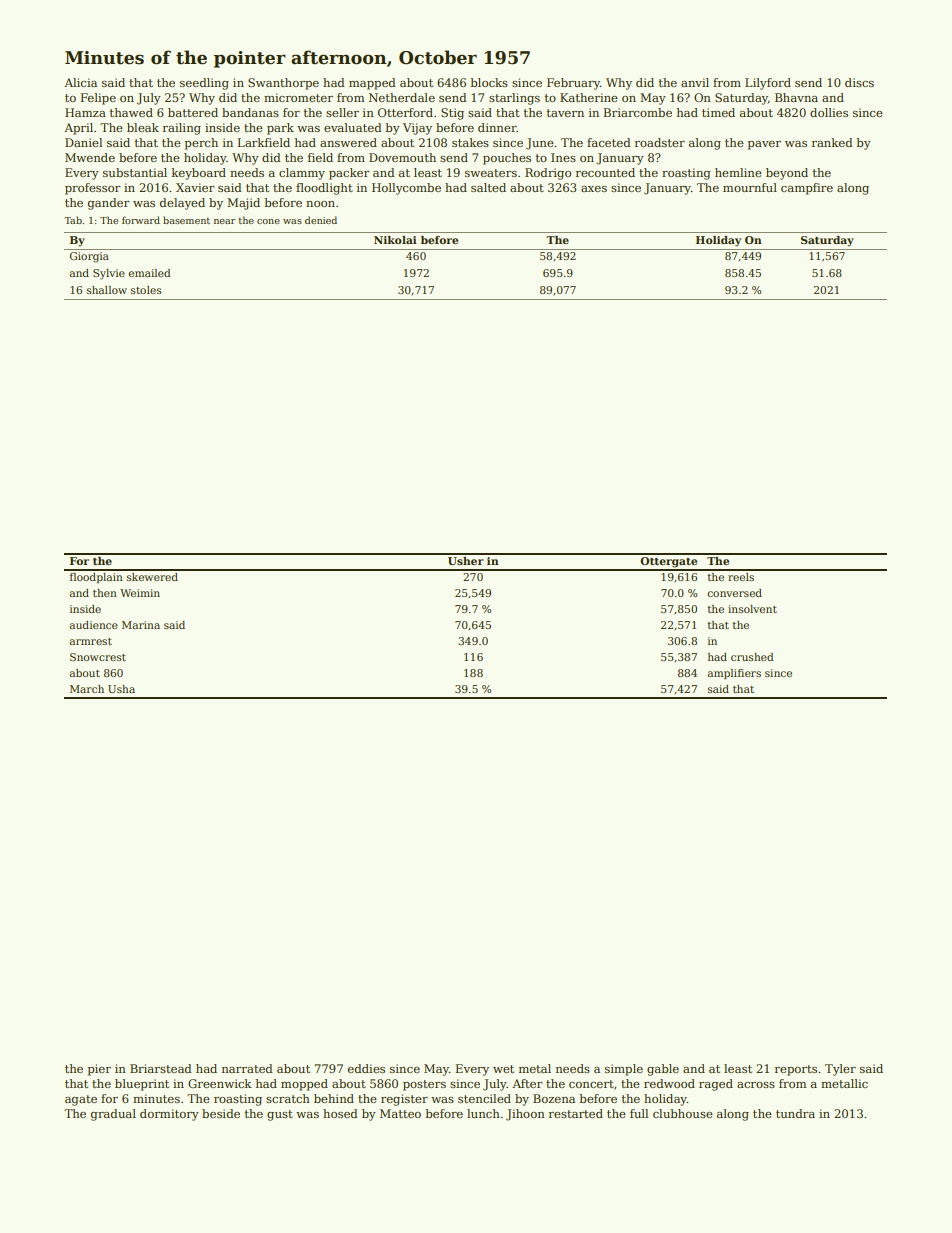 Image resolution: width=952 pixels, height=1233 pixels. What do you see at coordinates (366, 1068) in the screenshot?
I see `eddies` at bounding box center [366, 1068].
